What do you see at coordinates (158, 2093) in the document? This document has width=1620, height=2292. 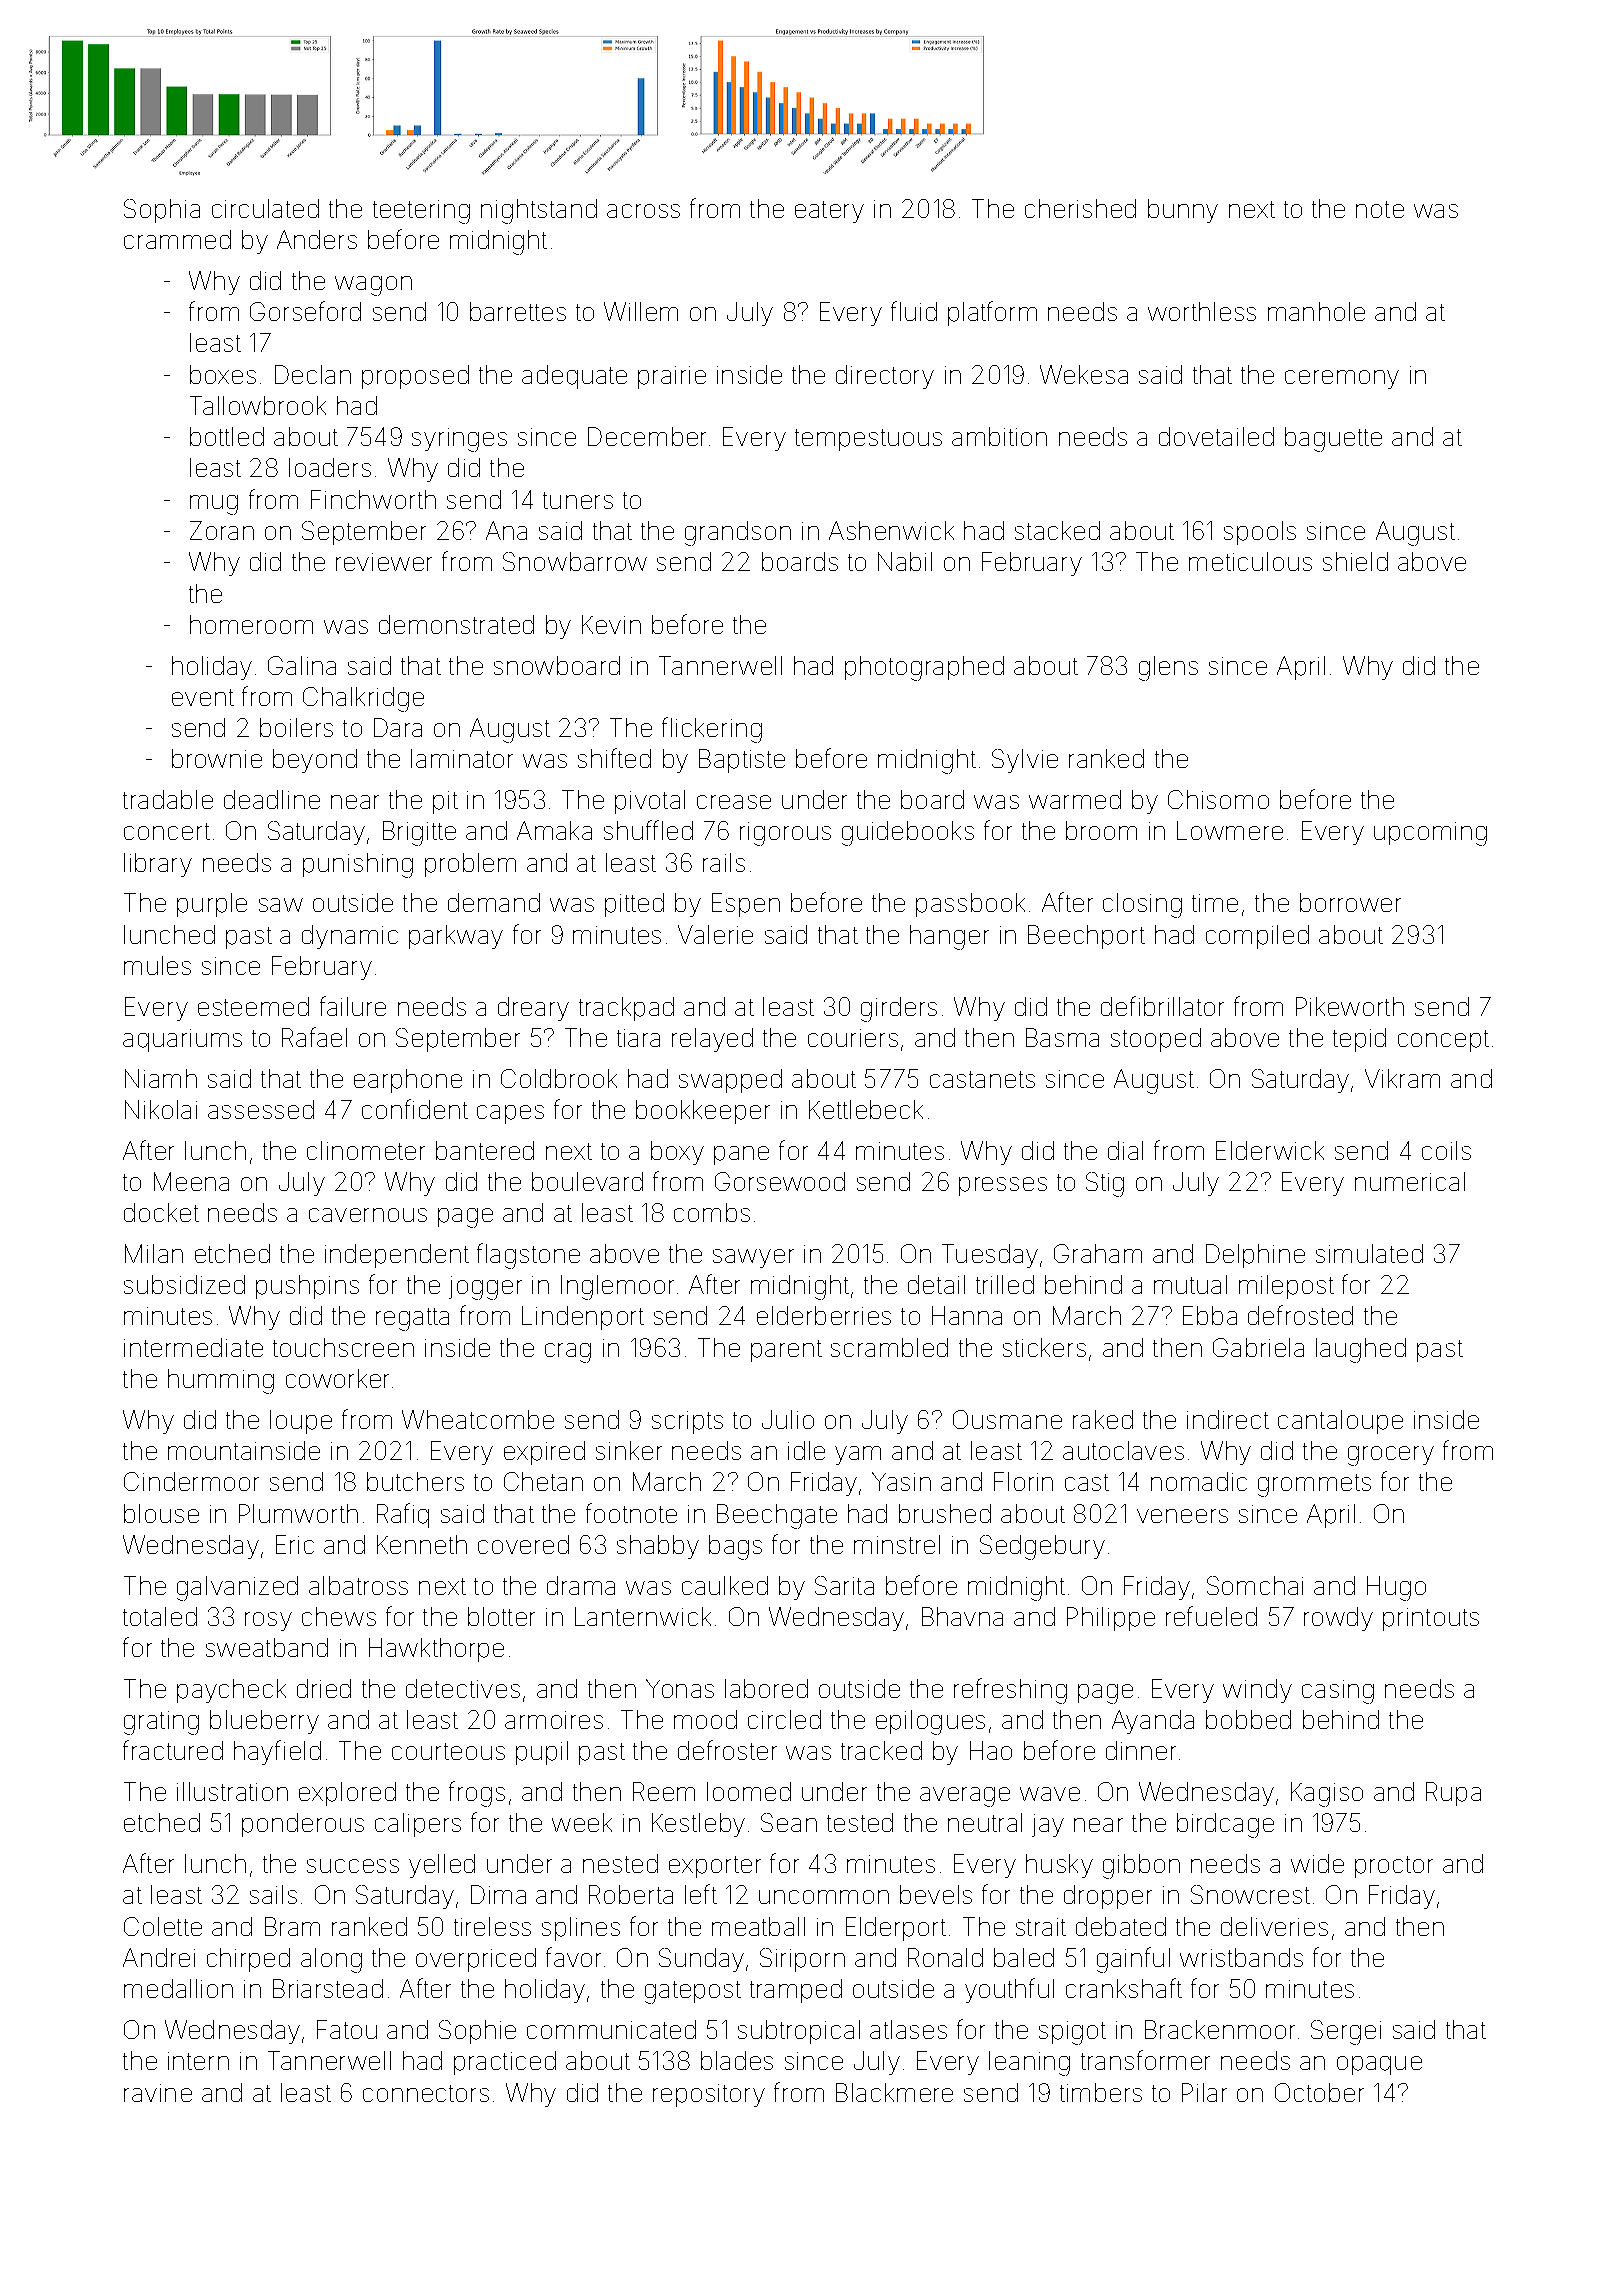 I see `ravine` at bounding box center [158, 2093].
